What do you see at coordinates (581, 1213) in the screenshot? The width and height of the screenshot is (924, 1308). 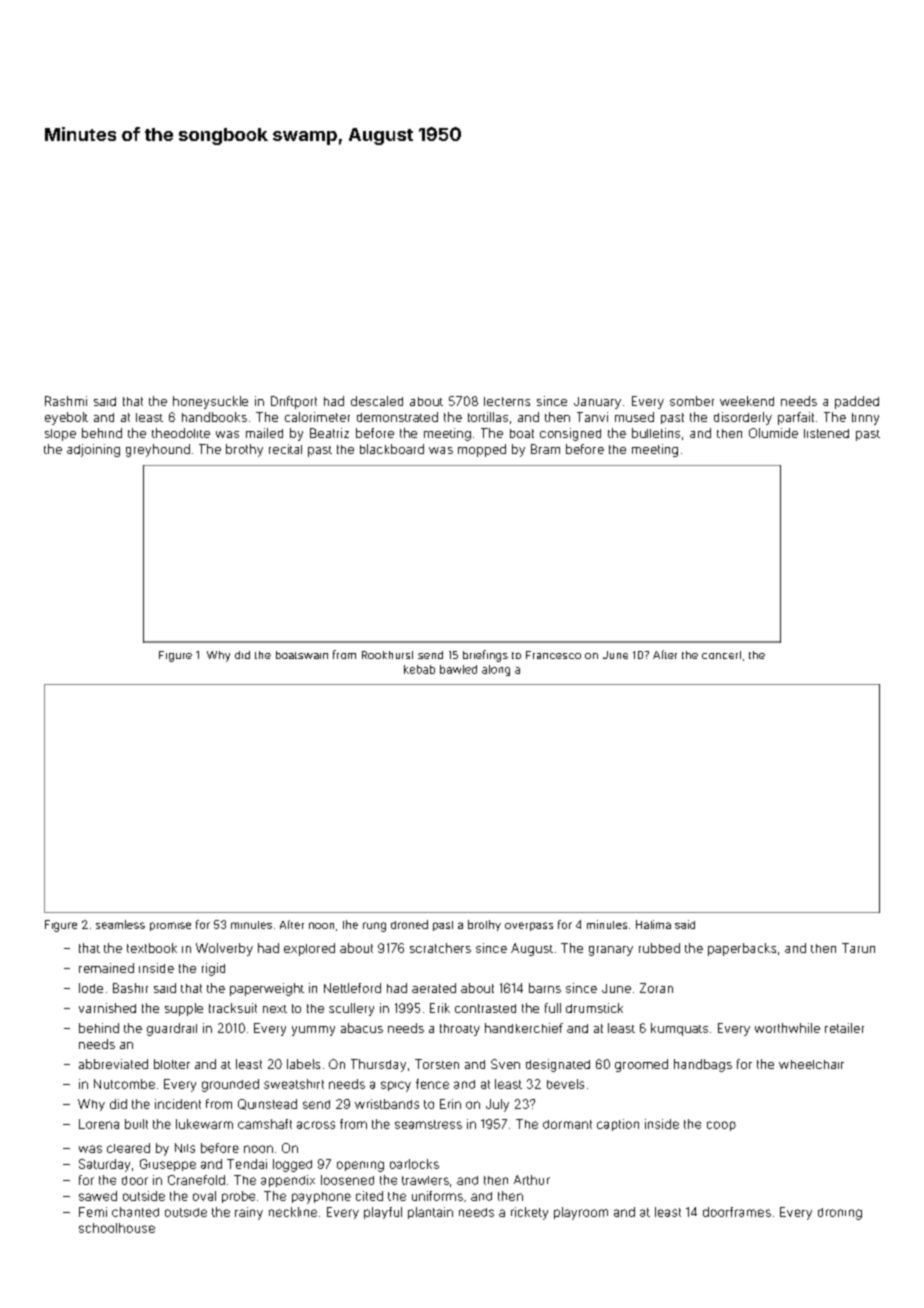 I see `playroom` at bounding box center [581, 1213].
